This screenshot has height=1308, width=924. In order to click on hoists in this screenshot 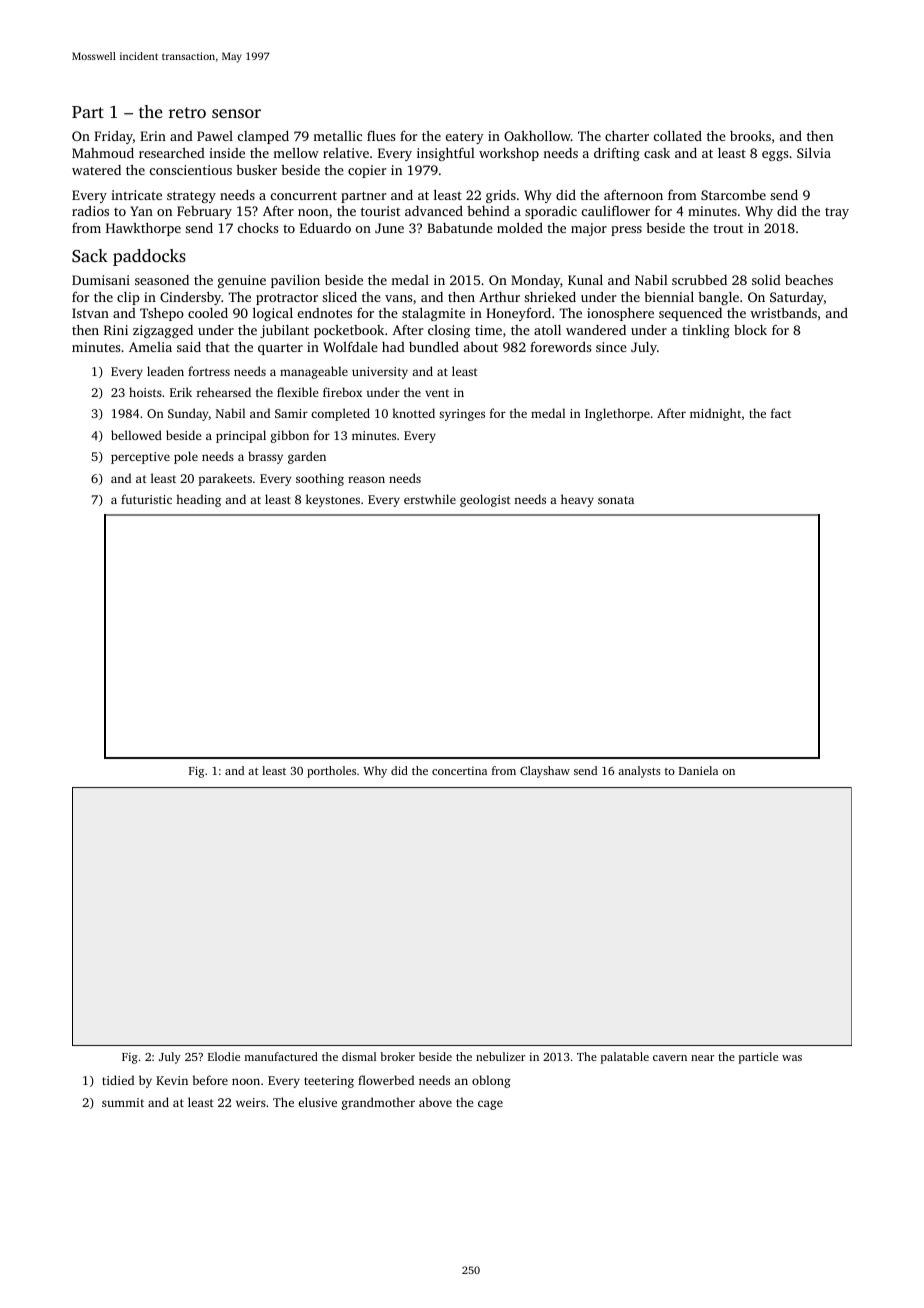, I will do `click(145, 392)`.
